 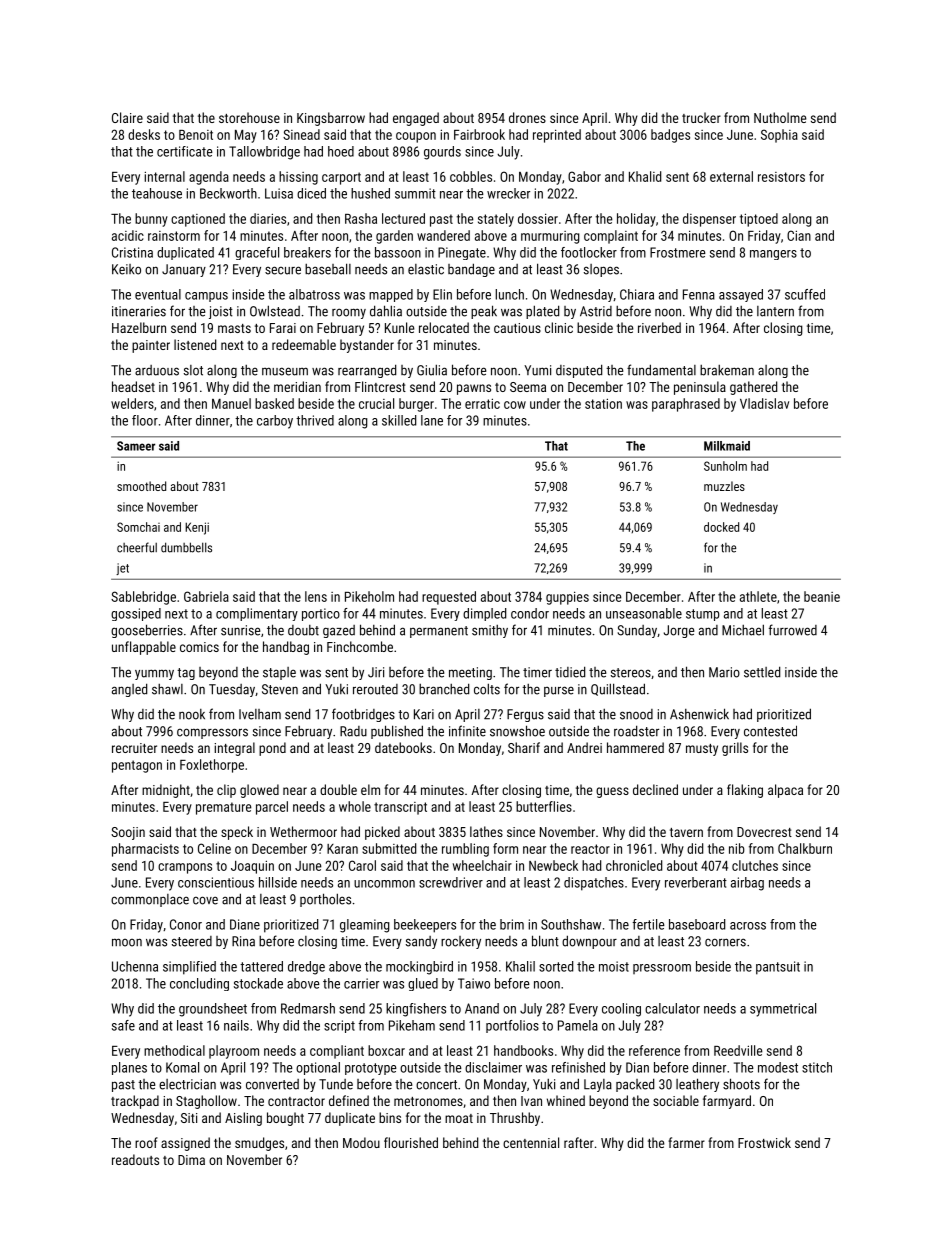 What do you see at coordinates (191, 1160) in the screenshot?
I see `Dima` at bounding box center [191, 1160].
